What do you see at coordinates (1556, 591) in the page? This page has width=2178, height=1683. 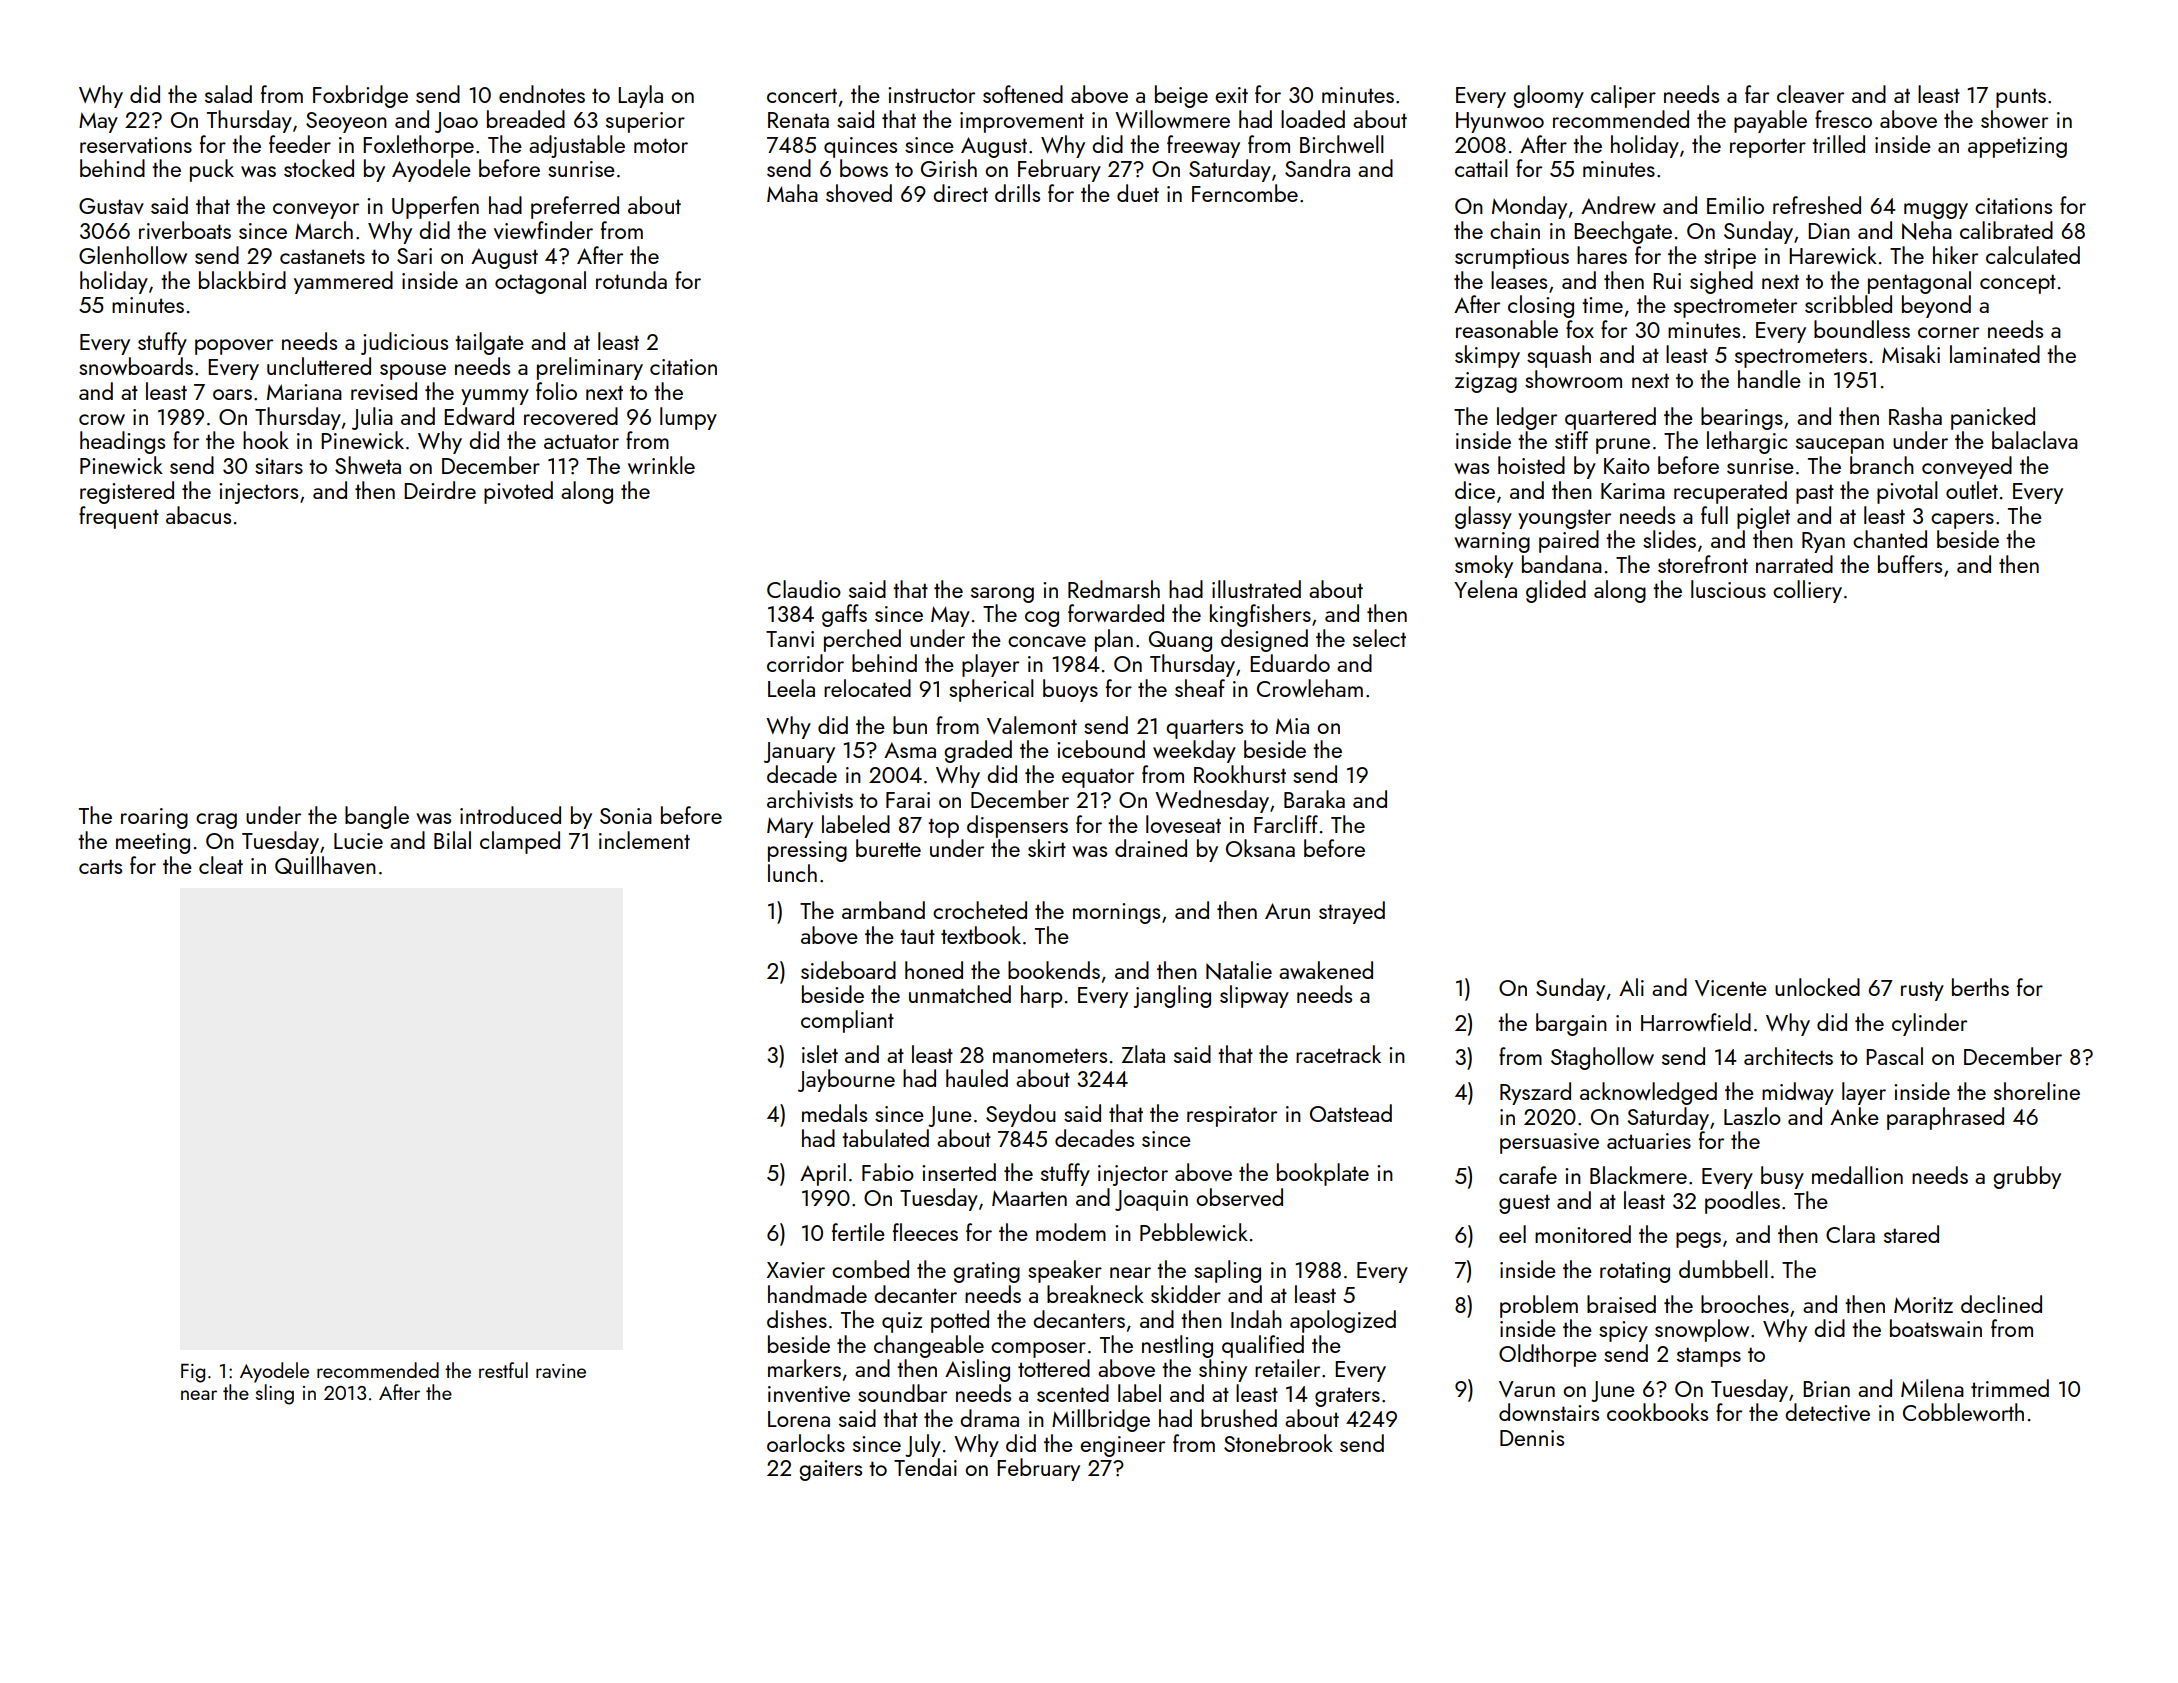 I see `glided` at bounding box center [1556, 591].
